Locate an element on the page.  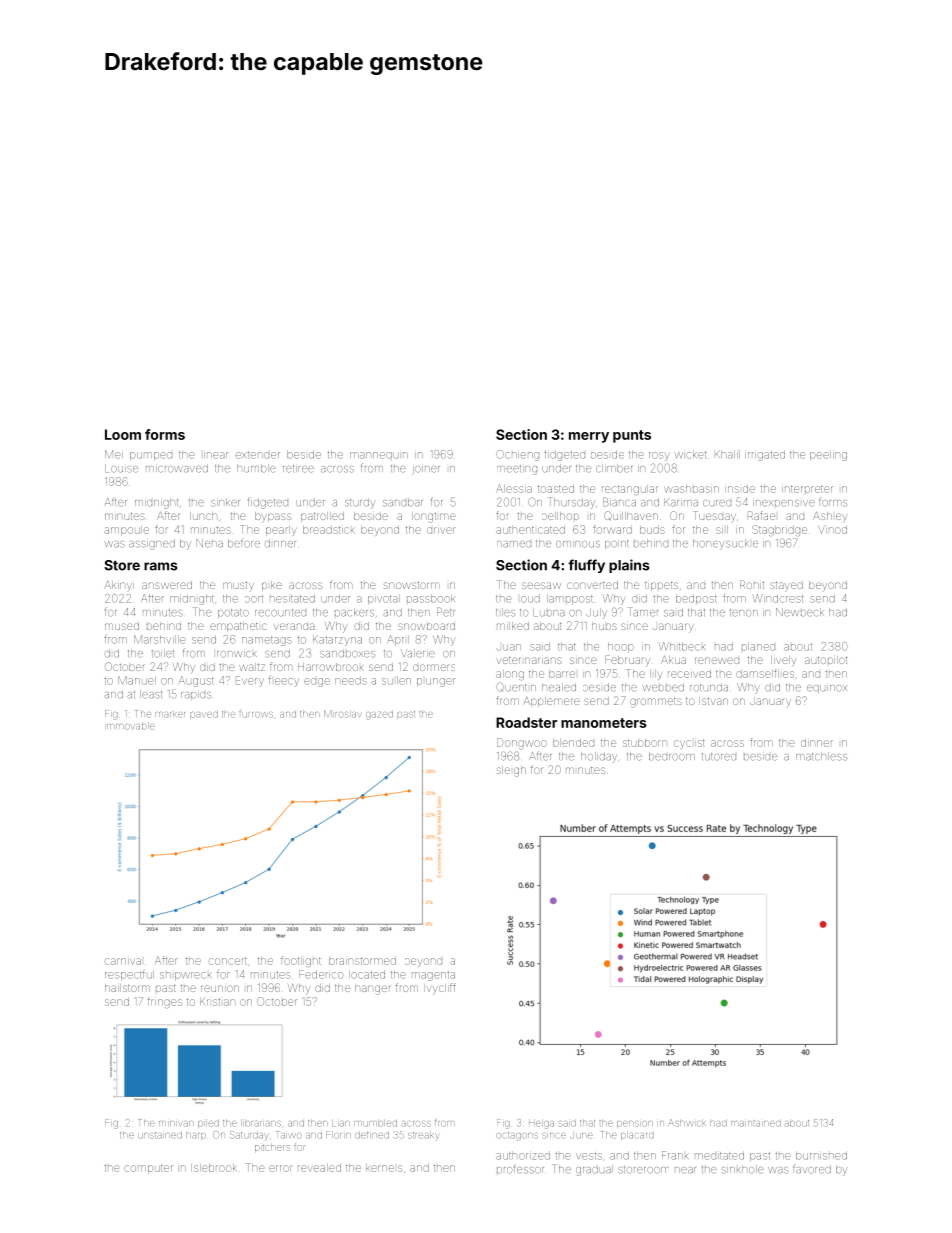
Khalil is located at coordinates (727, 454).
